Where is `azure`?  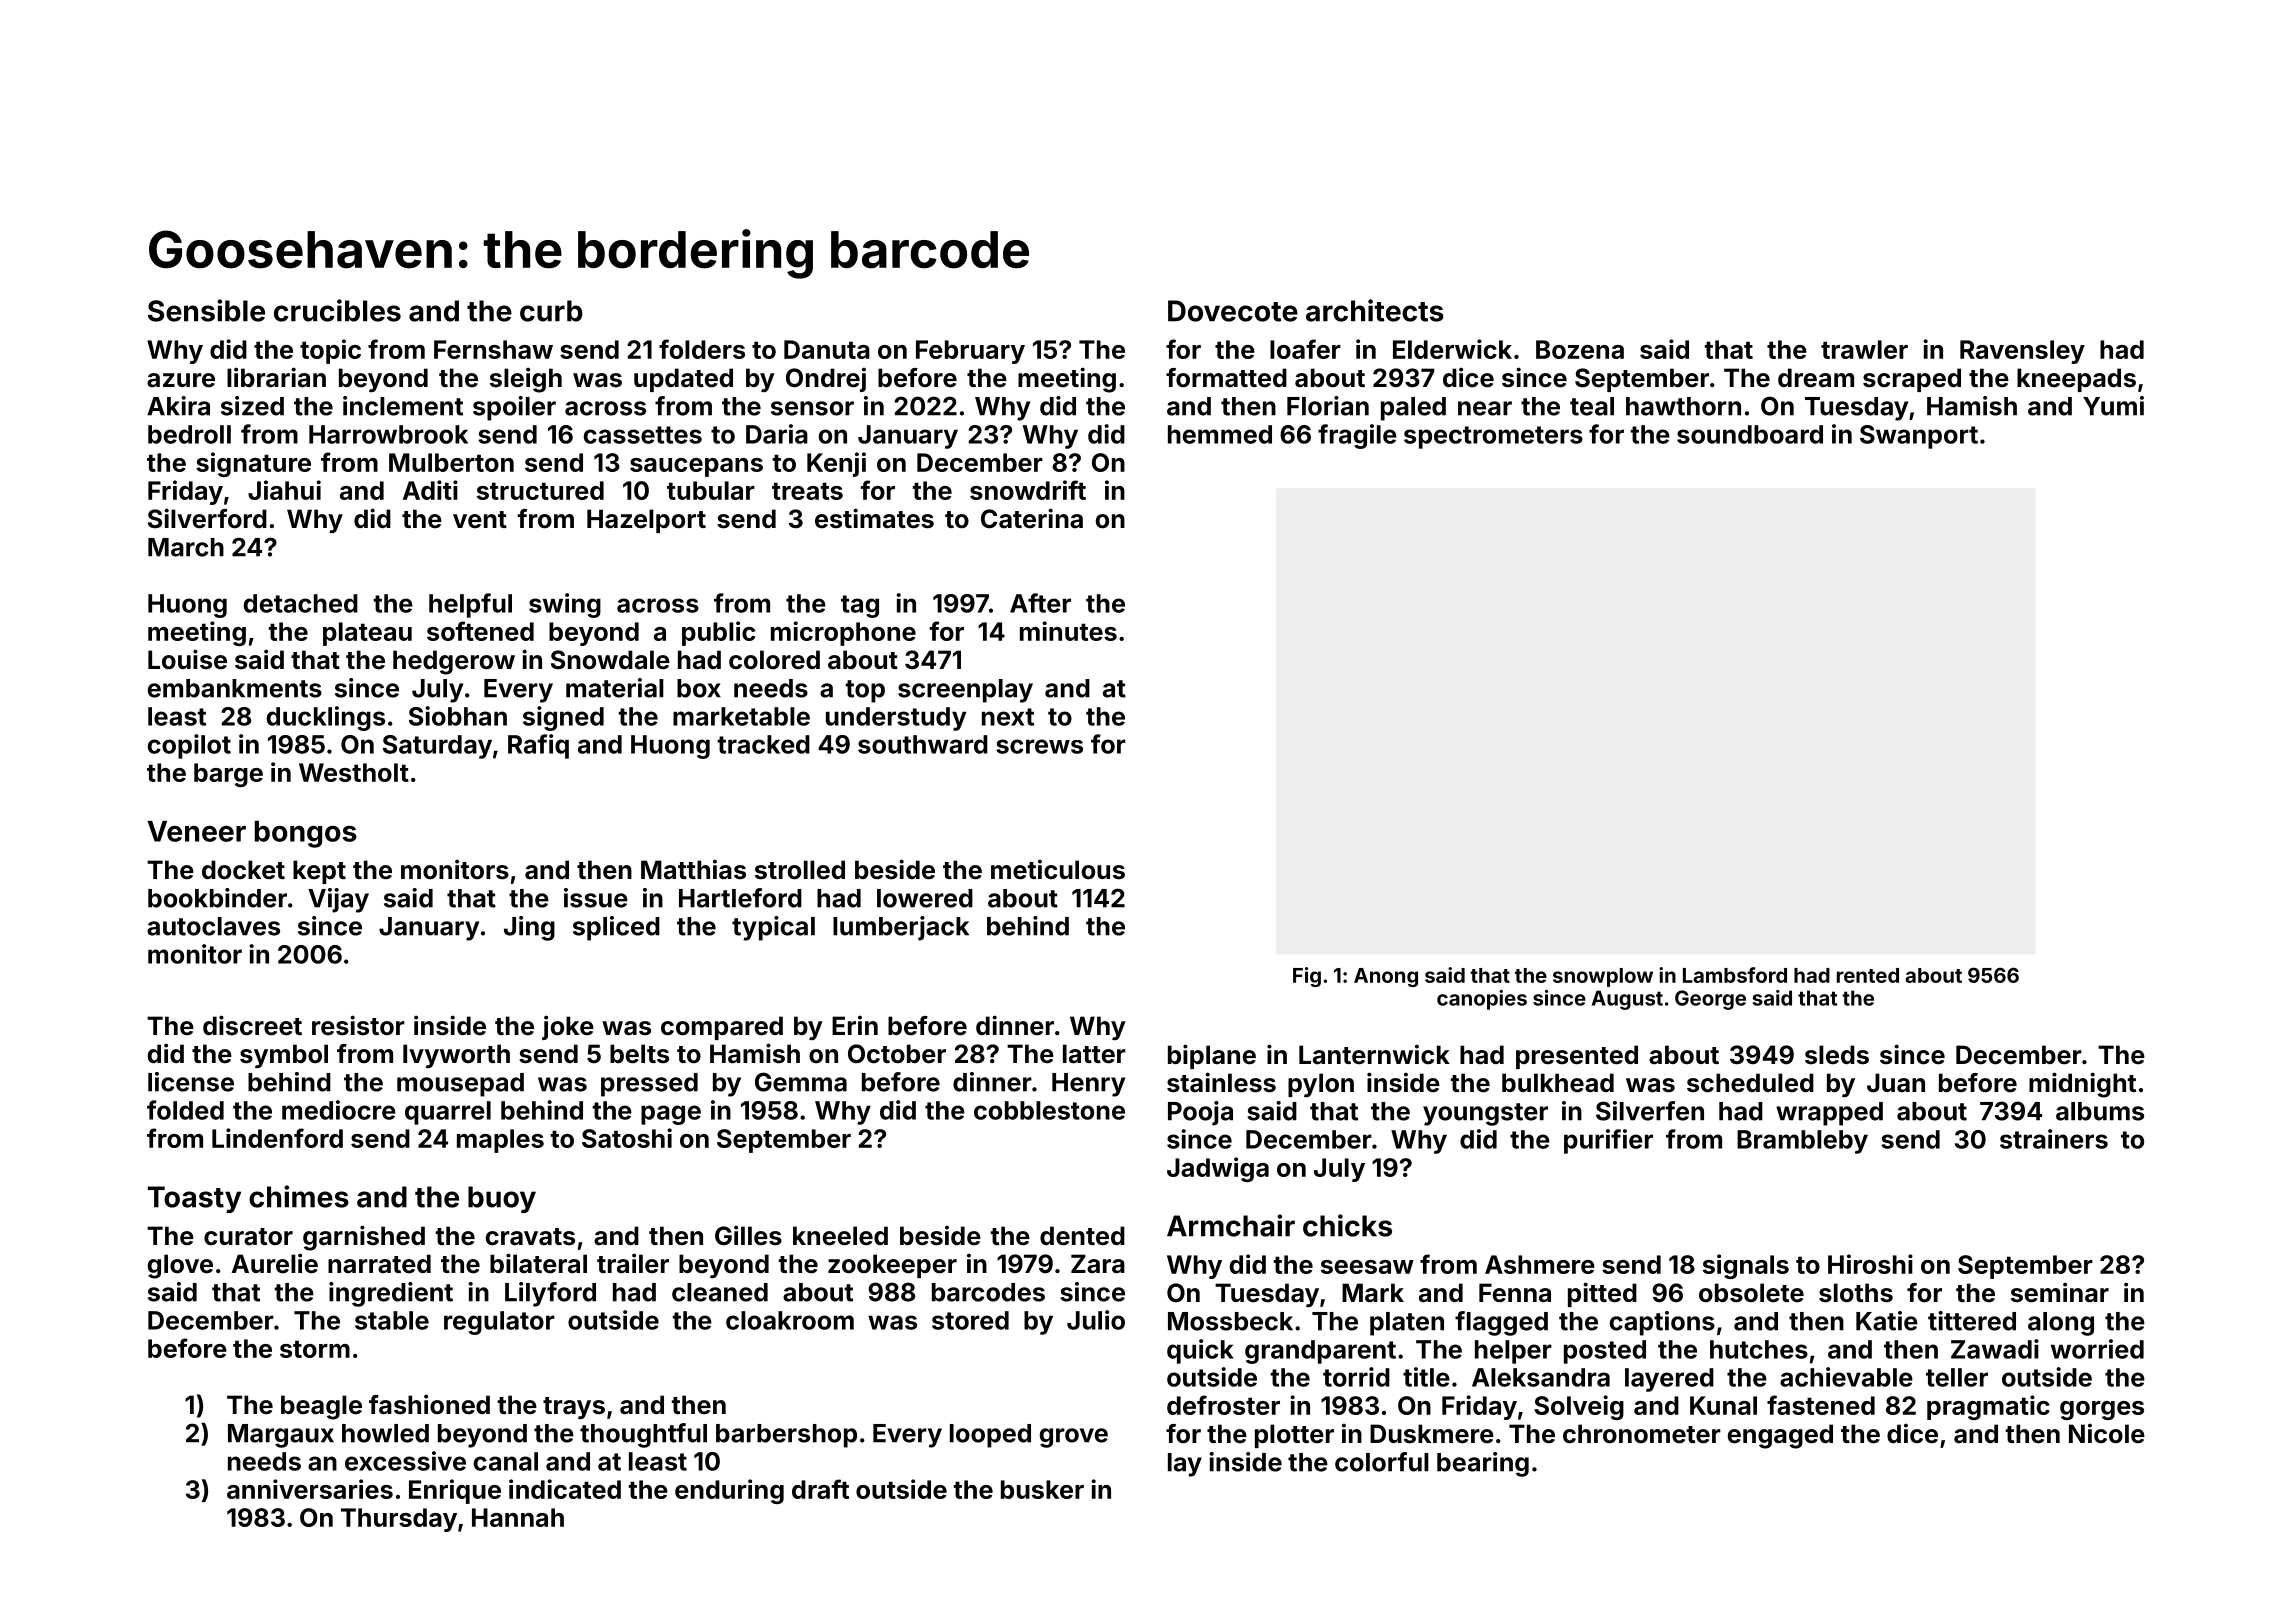
azure is located at coordinates (181, 380).
